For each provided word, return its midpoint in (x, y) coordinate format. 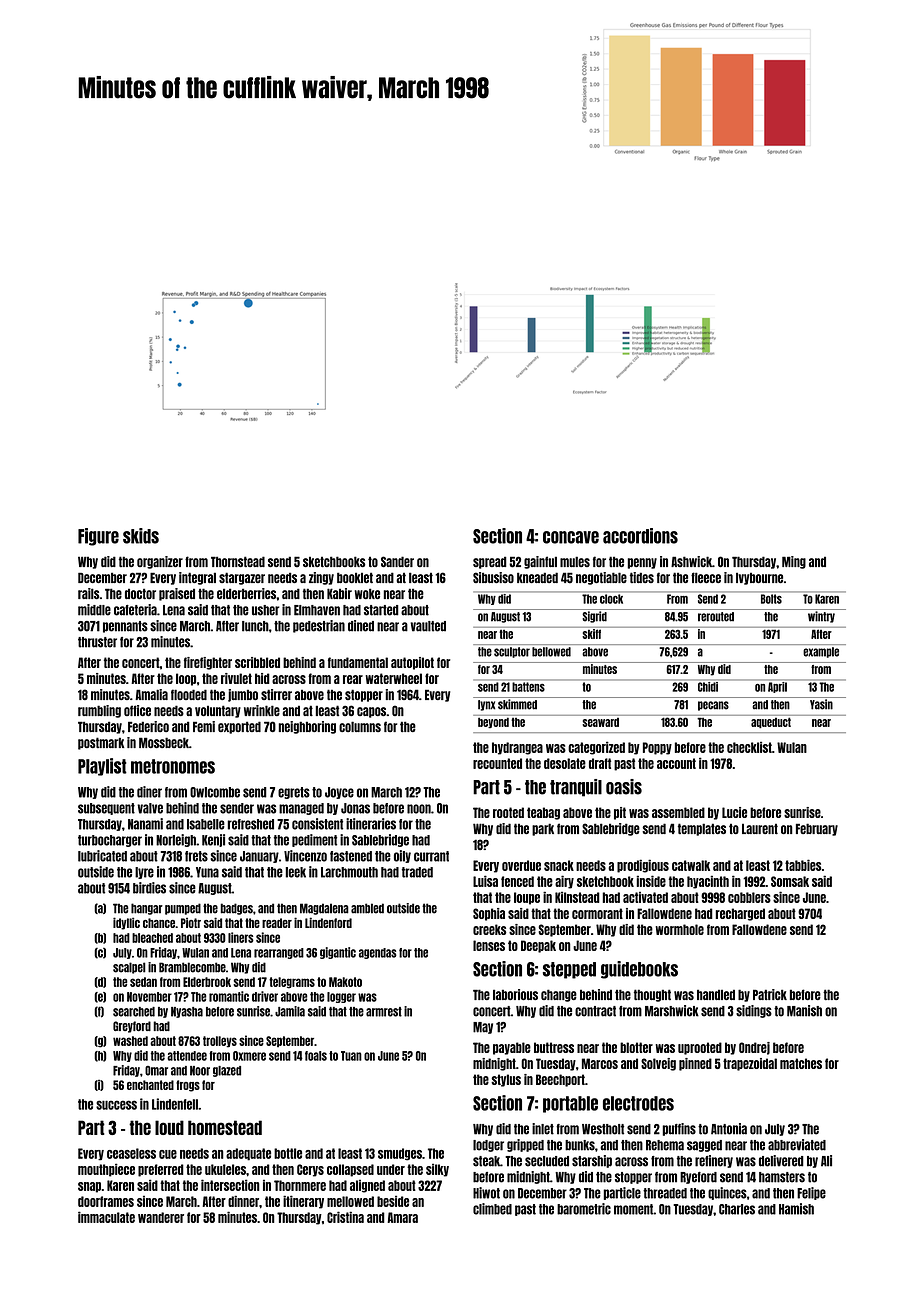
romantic (229, 996)
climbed (492, 1209)
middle (94, 610)
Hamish (796, 1209)
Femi (204, 726)
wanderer (161, 1217)
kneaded (537, 577)
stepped (569, 970)
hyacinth (708, 882)
